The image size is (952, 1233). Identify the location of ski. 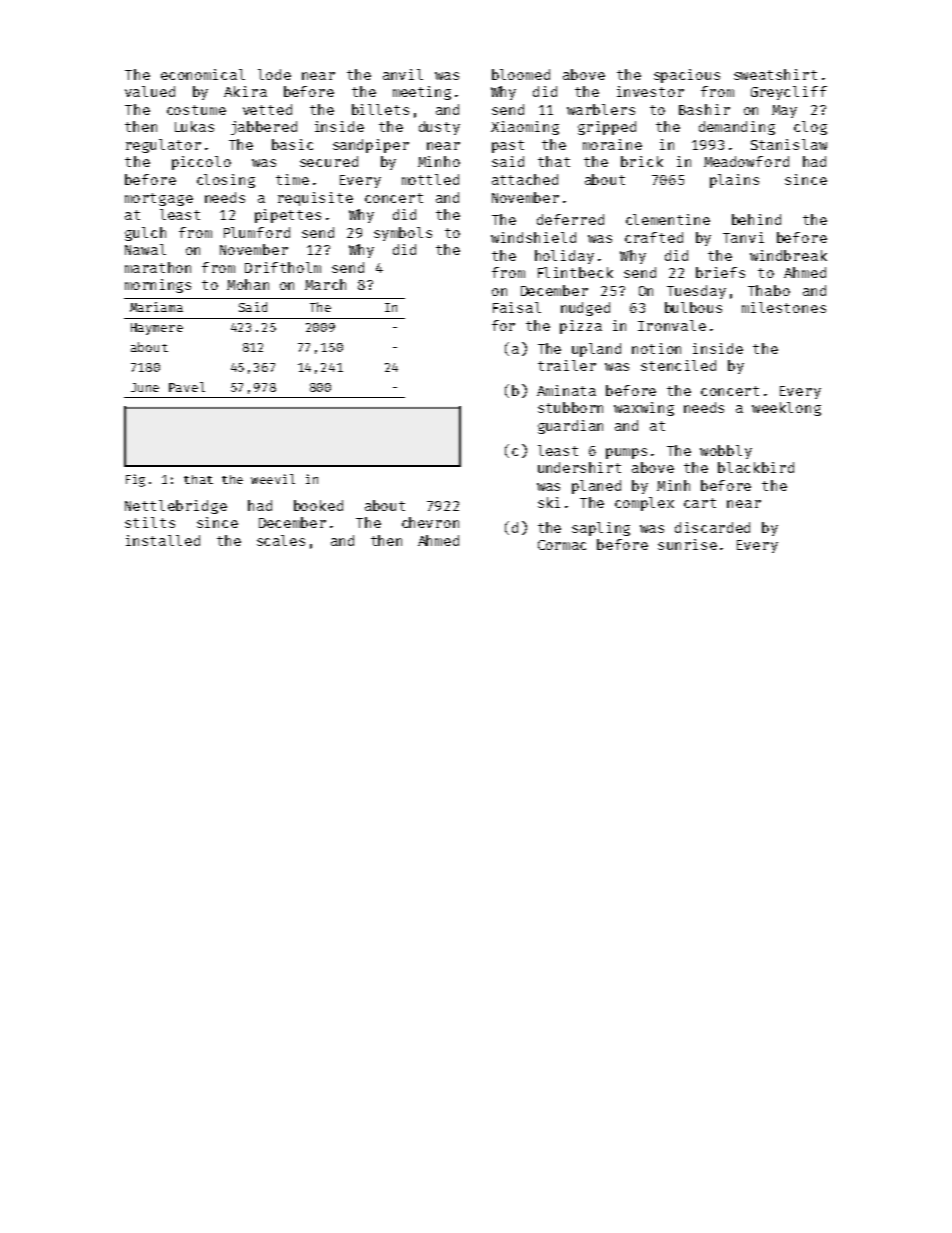
(549, 502).
